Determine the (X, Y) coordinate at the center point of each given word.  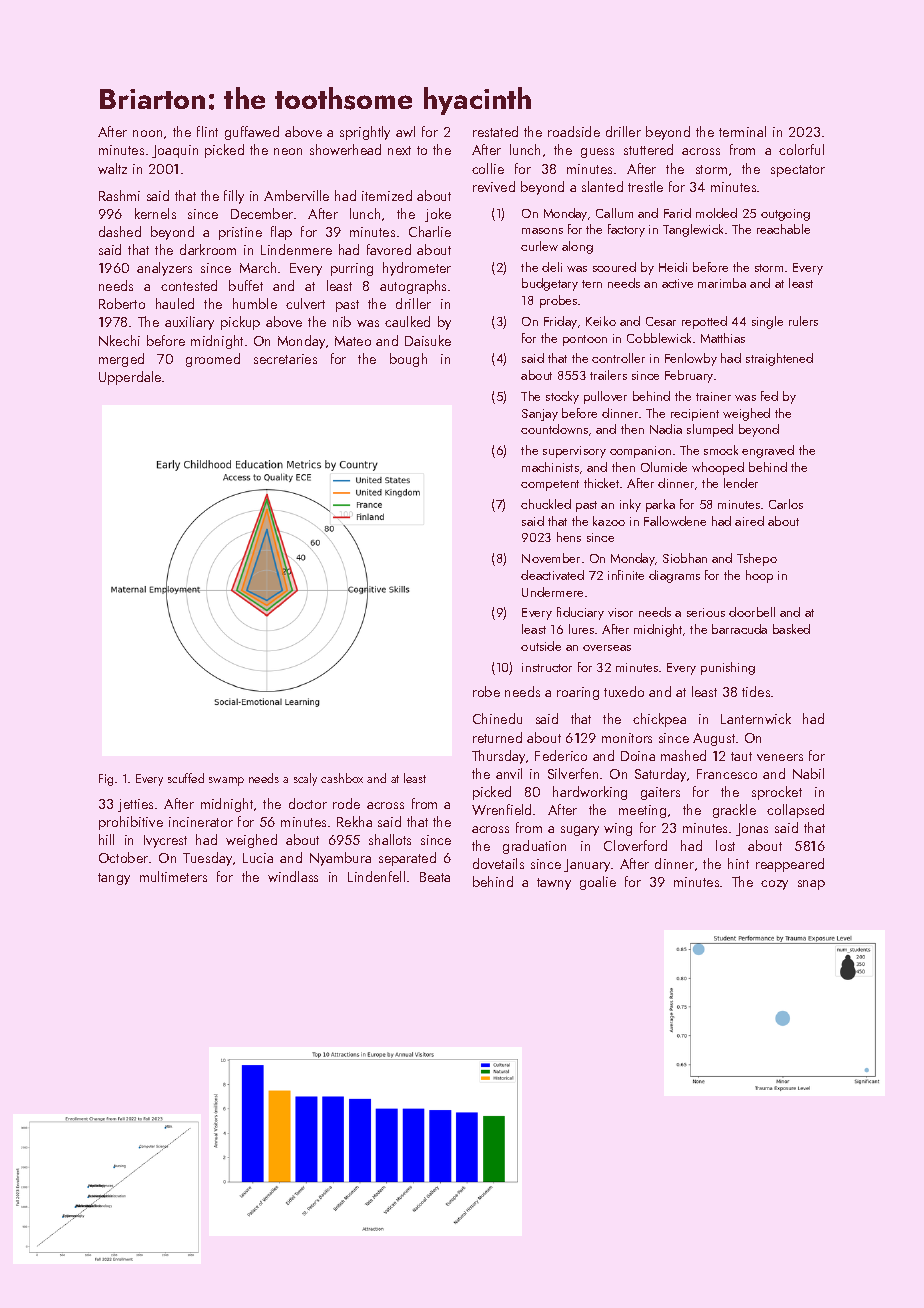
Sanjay (540, 415)
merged (121, 360)
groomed (213, 360)
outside (541, 646)
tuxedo (624, 691)
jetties (135, 805)
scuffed (186, 778)
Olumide (664, 467)
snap (811, 885)
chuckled (546, 504)
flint (207, 131)
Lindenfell (376, 876)
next (399, 150)
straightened (779, 359)
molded (716, 213)
